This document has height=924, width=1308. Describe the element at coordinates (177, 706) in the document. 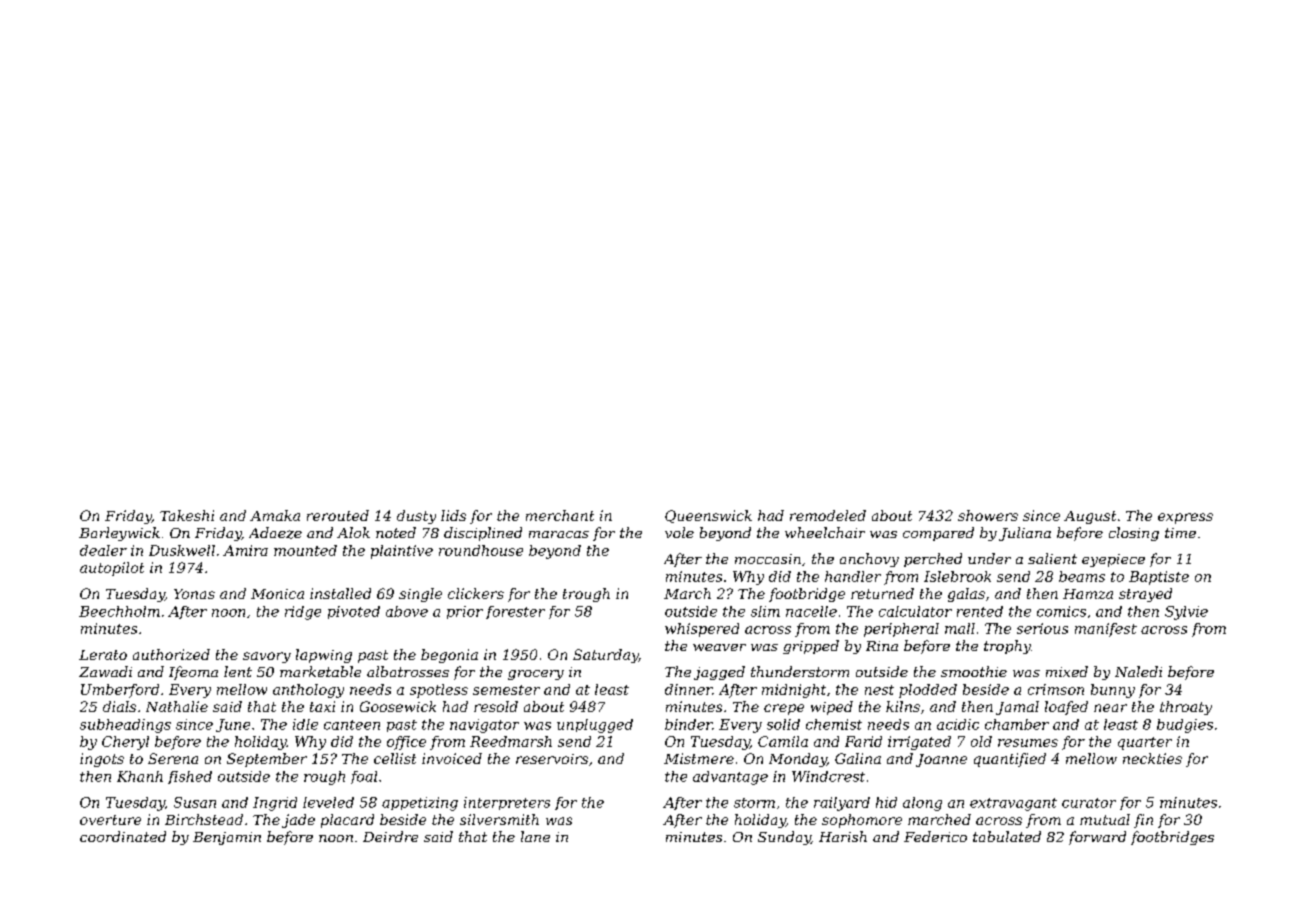

I see `Nathalie` at that location.
